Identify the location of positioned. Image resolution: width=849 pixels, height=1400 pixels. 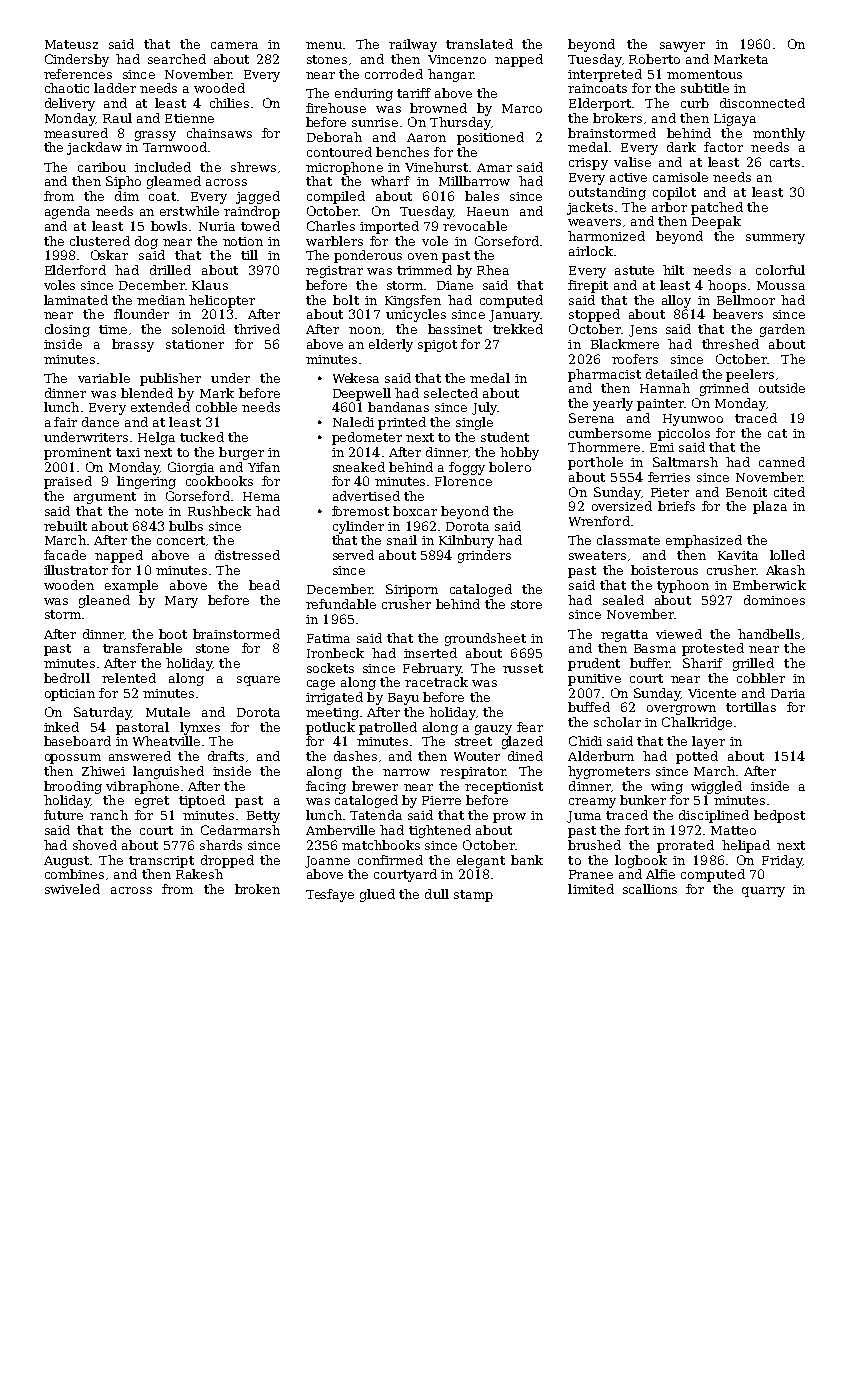
(490, 138).
